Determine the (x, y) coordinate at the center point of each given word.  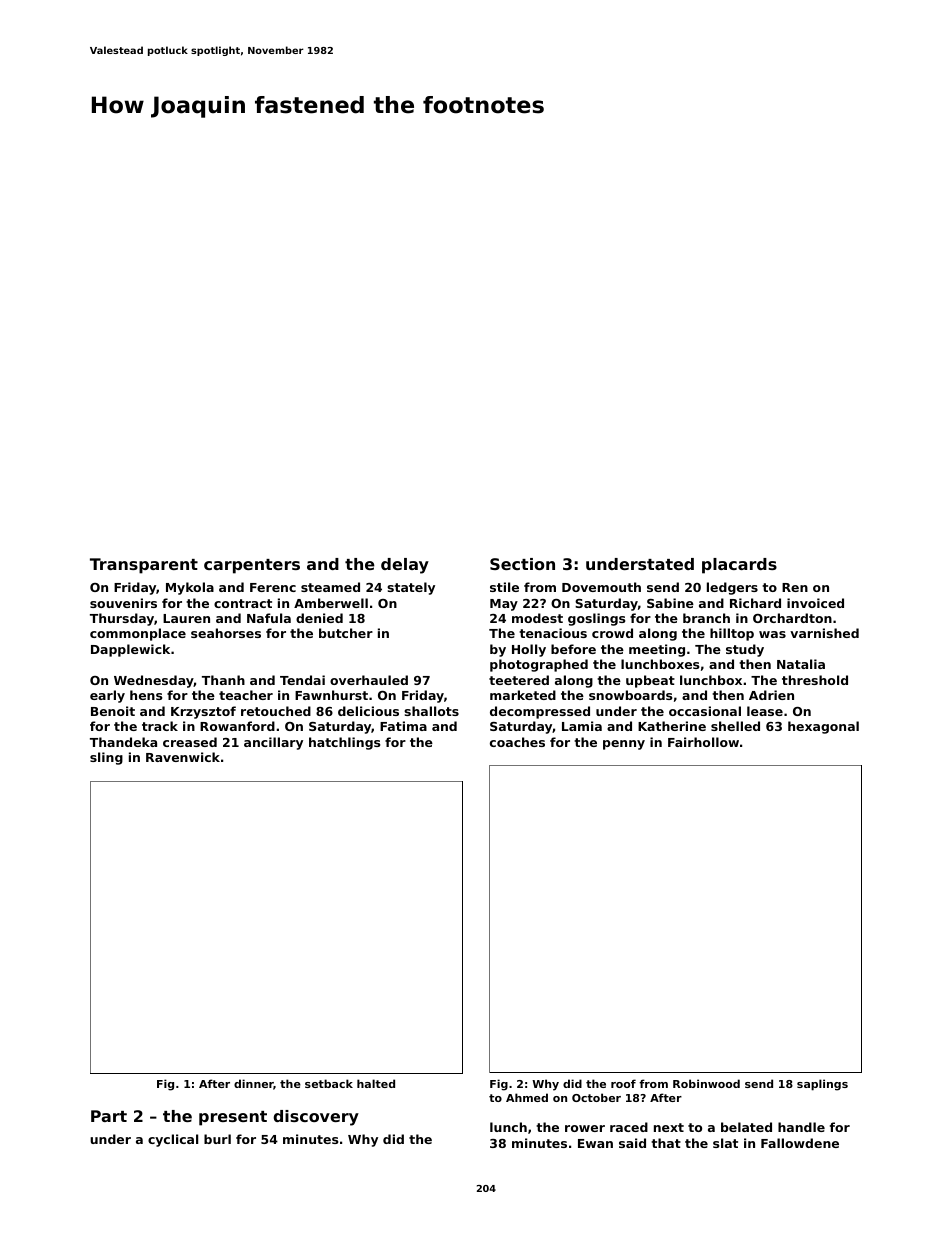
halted (376, 1083)
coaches (517, 742)
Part (109, 1116)
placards (739, 566)
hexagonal (823, 727)
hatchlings (344, 743)
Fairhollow (703, 742)
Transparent (144, 566)
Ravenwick (183, 757)
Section (522, 564)
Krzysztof (203, 712)
